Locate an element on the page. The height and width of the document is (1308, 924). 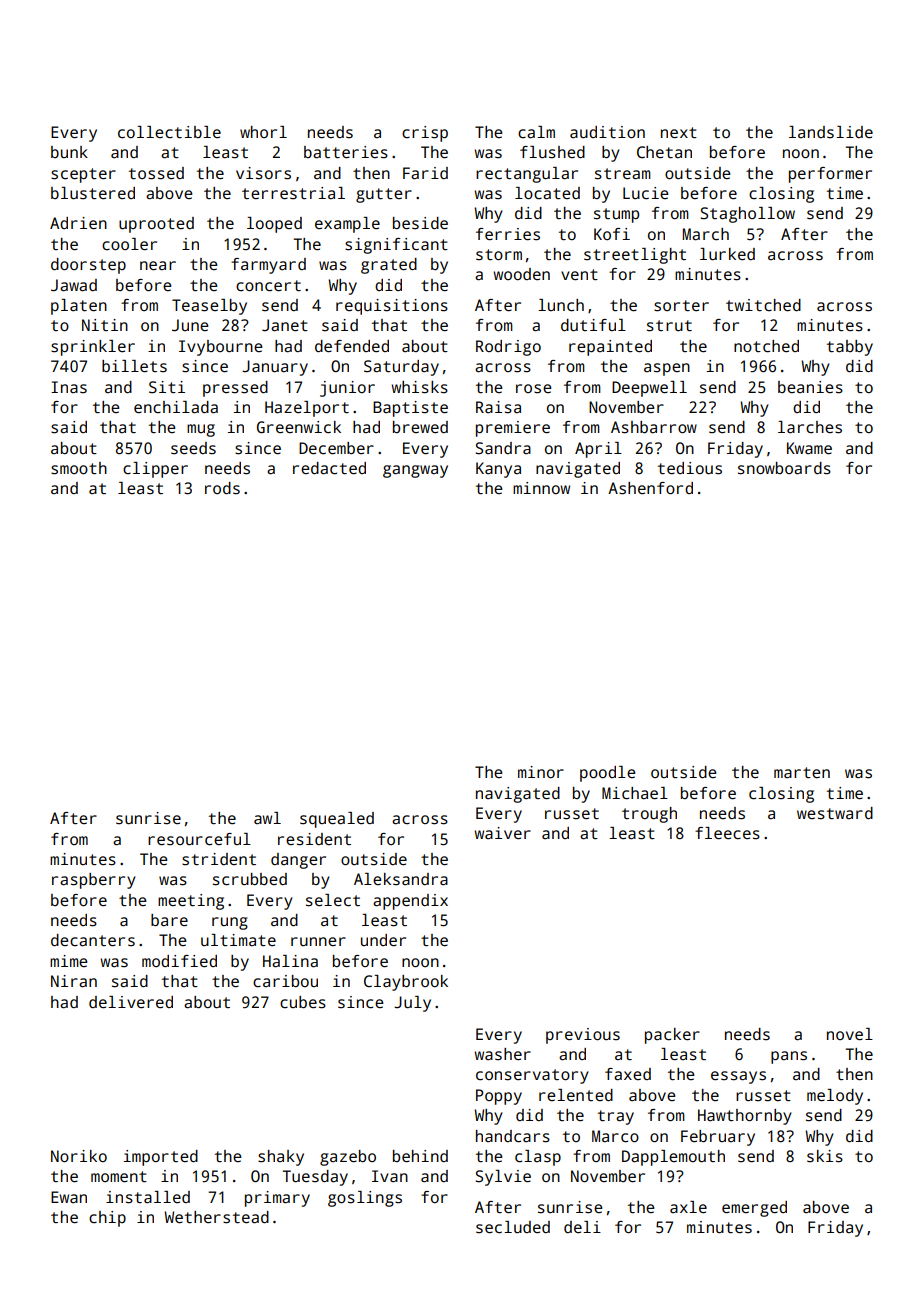
whorl is located at coordinates (263, 132).
